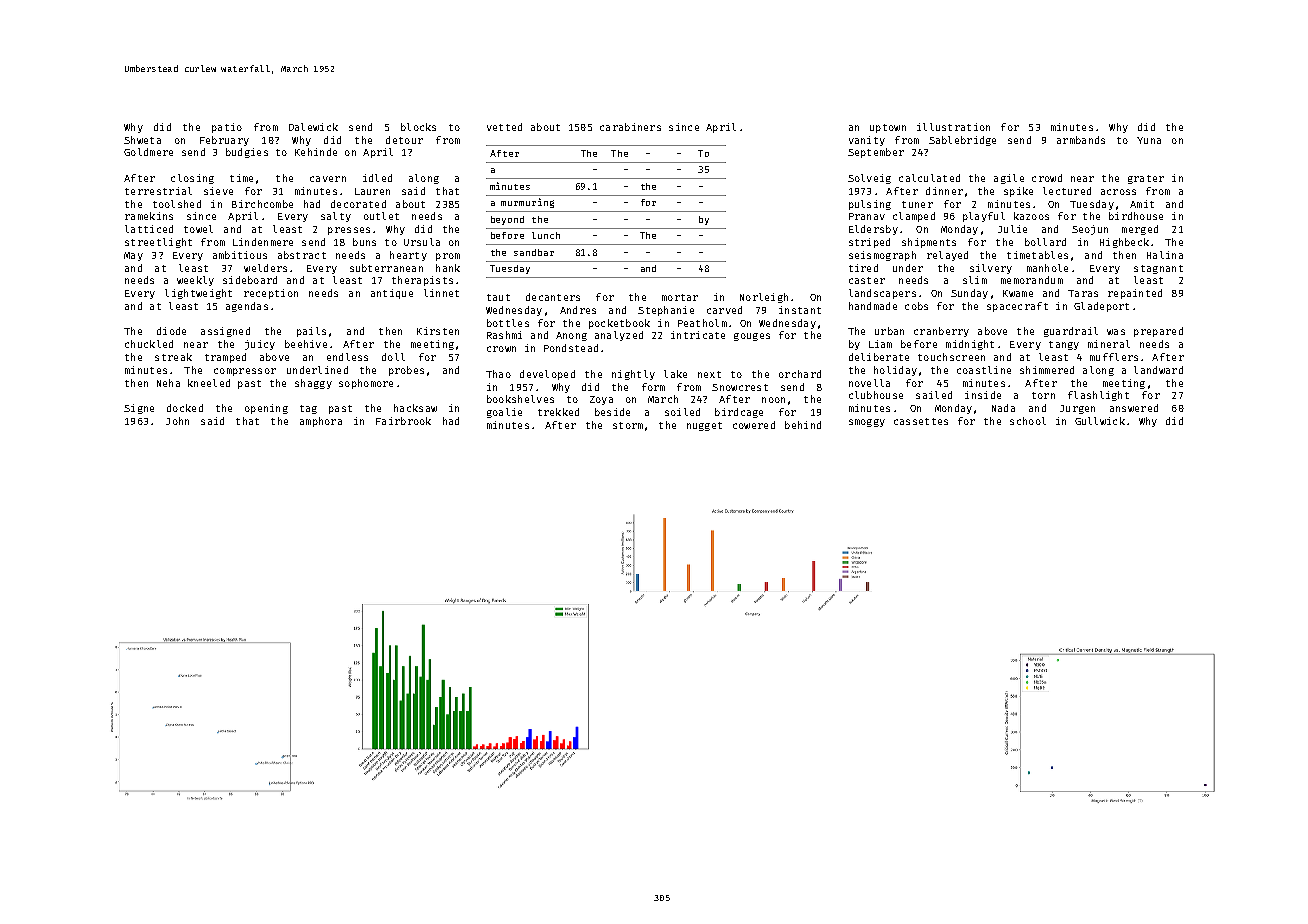 The height and width of the image is (924, 1308). What do you see at coordinates (571, 348) in the image?
I see `Pondstead` at bounding box center [571, 348].
